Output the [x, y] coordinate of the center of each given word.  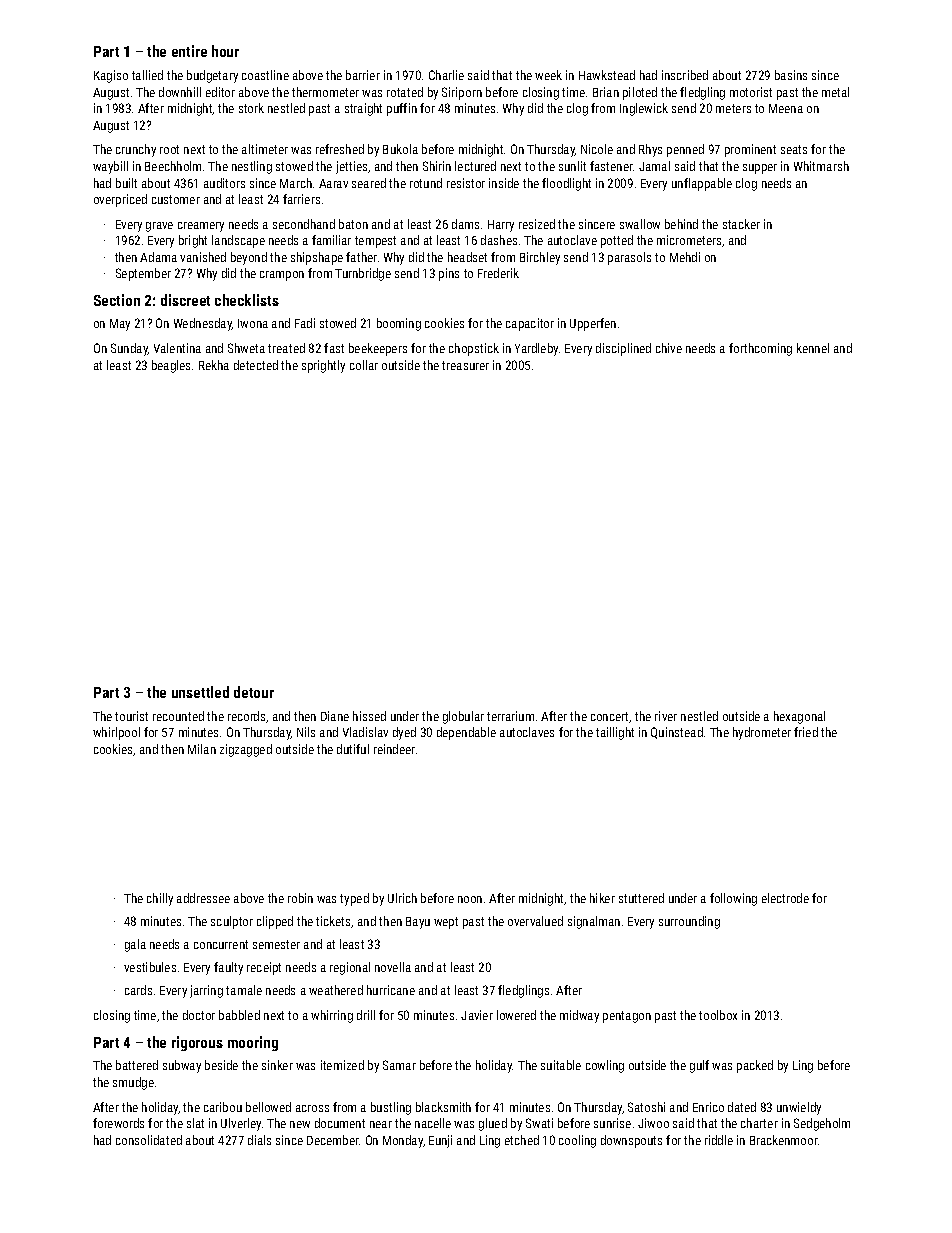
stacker [741, 224]
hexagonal [799, 717]
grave [159, 227]
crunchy [136, 150]
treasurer [465, 365]
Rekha [214, 365]
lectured [475, 166]
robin [300, 898]
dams [465, 224]
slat [195, 1123]
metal [835, 92]
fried [806, 732]
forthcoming [760, 349]
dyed [404, 733]
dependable [466, 733]
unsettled [200, 692]
